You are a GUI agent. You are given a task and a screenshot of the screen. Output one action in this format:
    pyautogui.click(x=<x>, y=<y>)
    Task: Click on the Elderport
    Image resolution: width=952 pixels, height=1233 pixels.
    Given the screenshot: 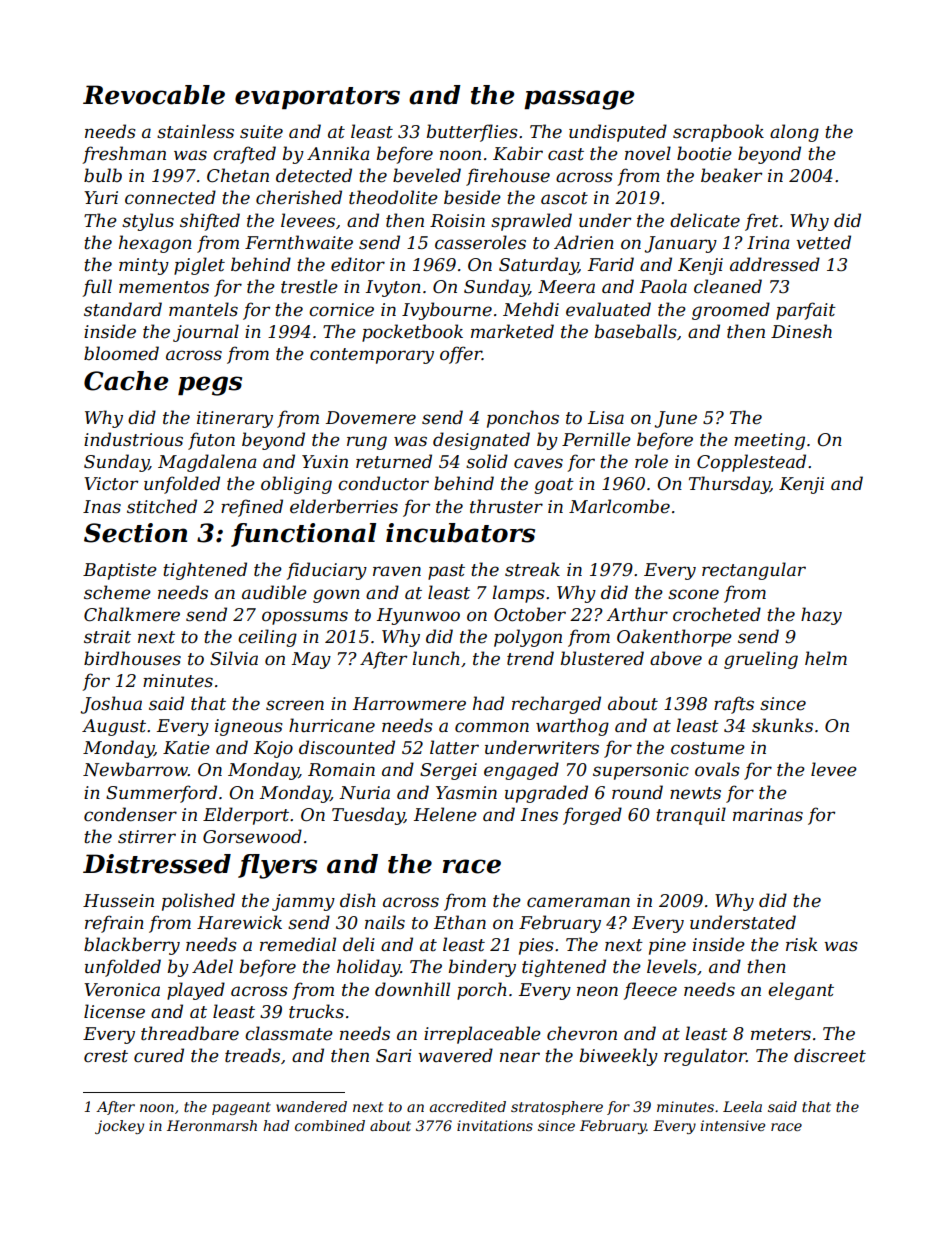 What is the action you would take?
    pyautogui.click(x=246, y=816)
